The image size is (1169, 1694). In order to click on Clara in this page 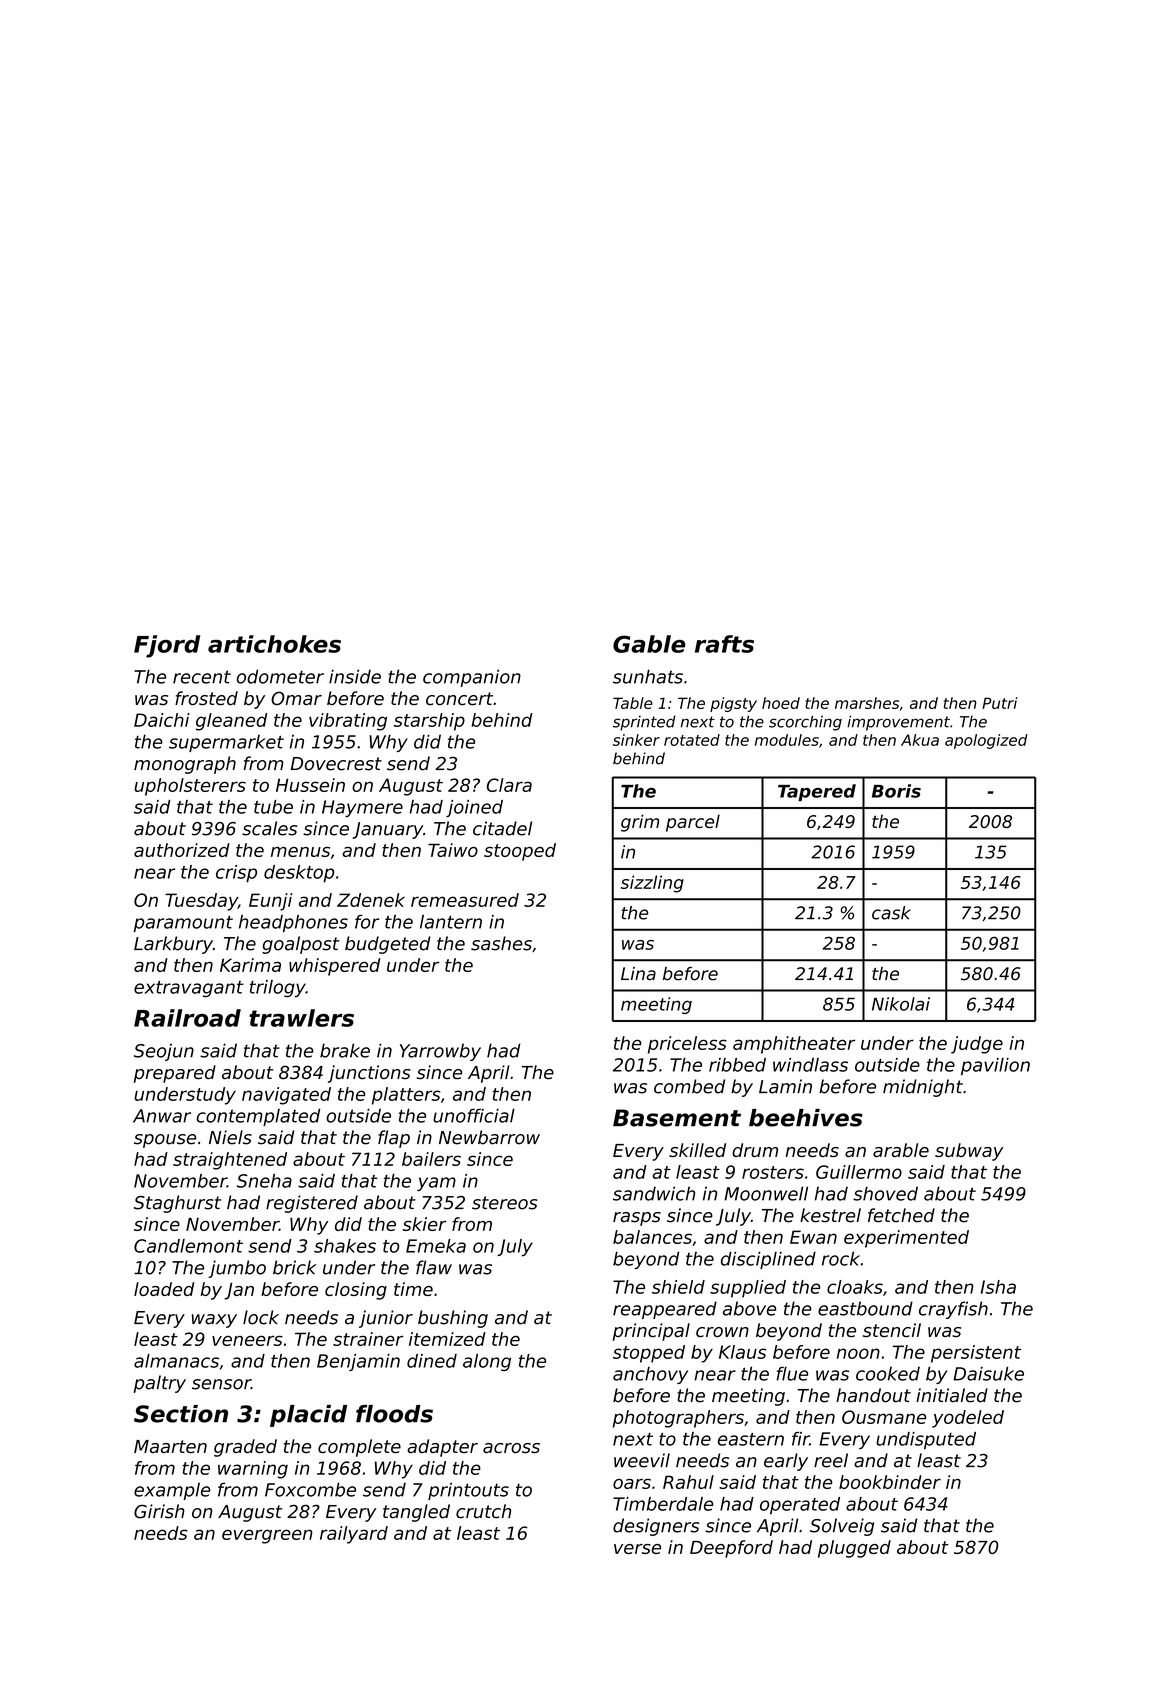, I will do `click(509, 785)`.
